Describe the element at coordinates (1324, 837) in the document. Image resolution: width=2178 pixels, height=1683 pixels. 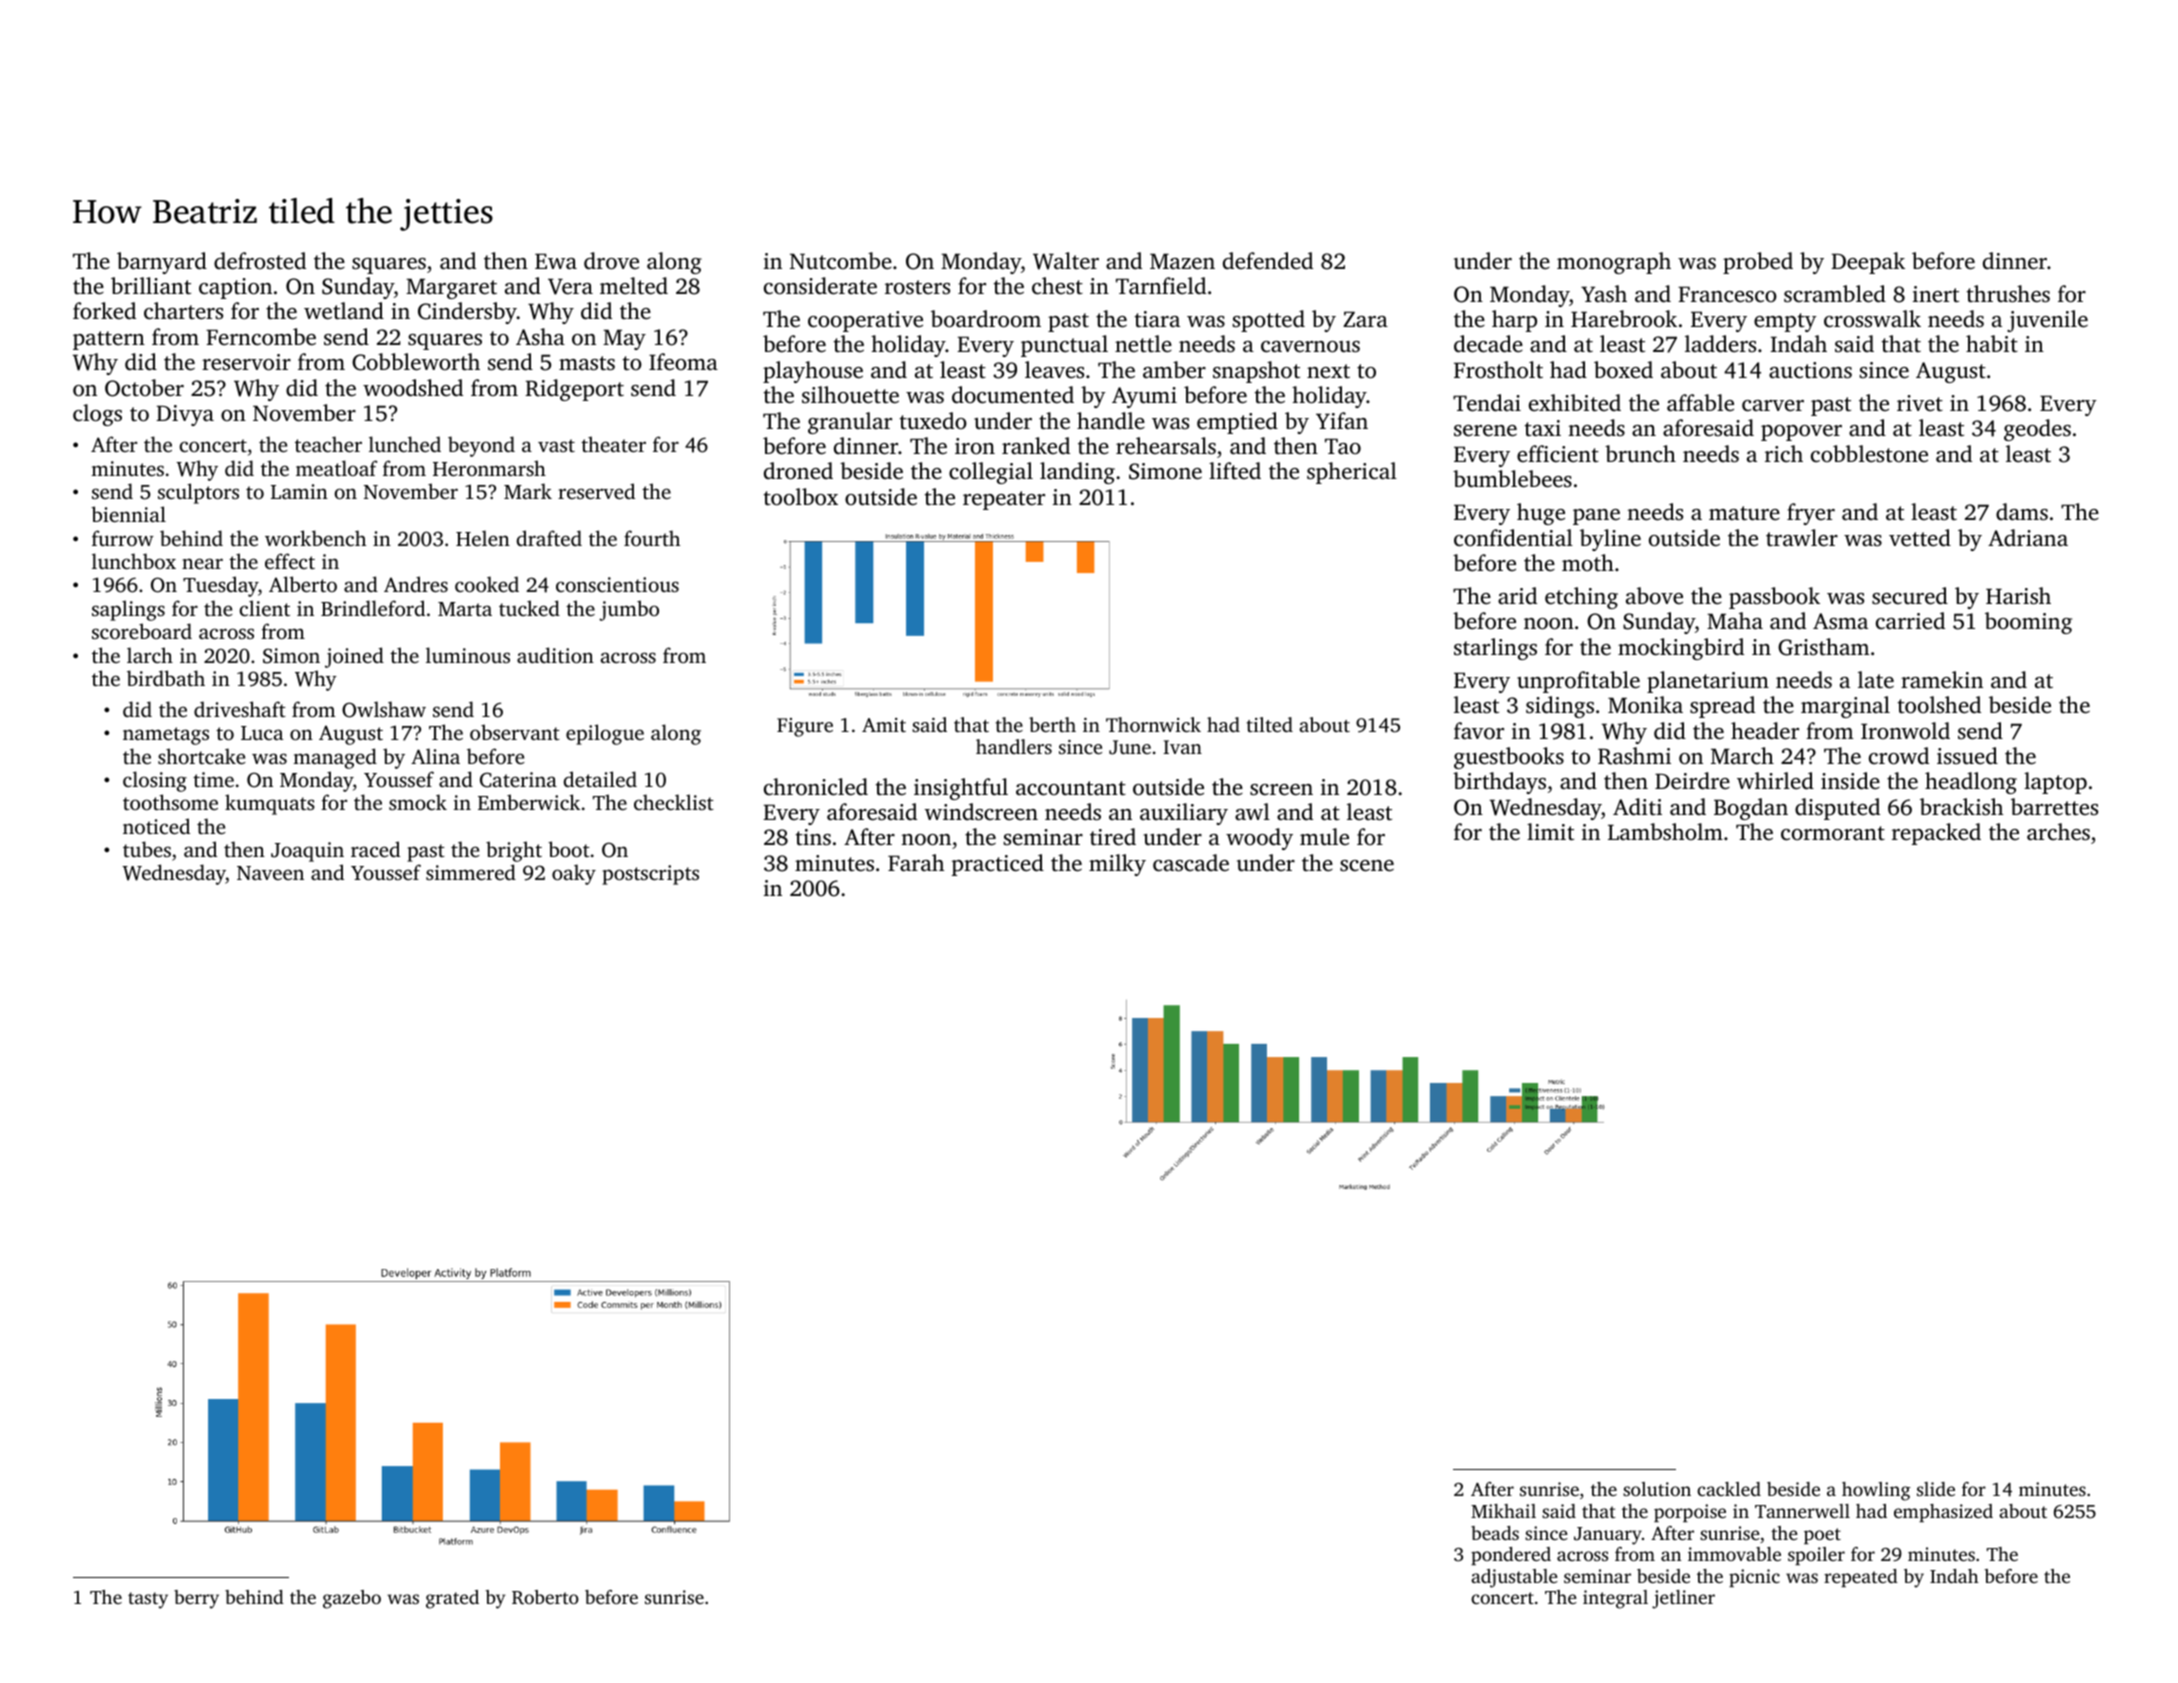
I see `mule` at that location.
